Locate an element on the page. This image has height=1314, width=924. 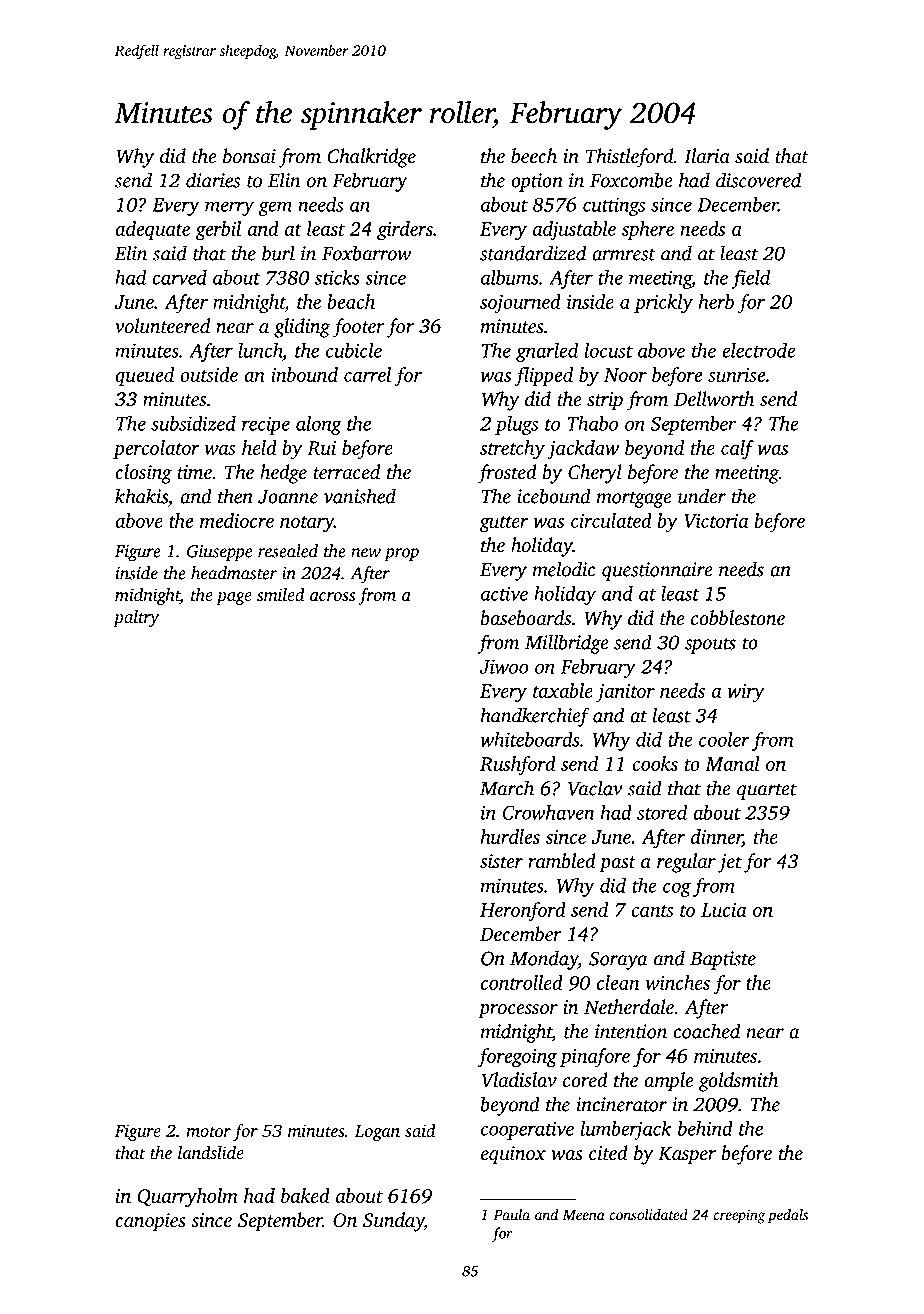
paltry is located at coordinates (136, 618).
